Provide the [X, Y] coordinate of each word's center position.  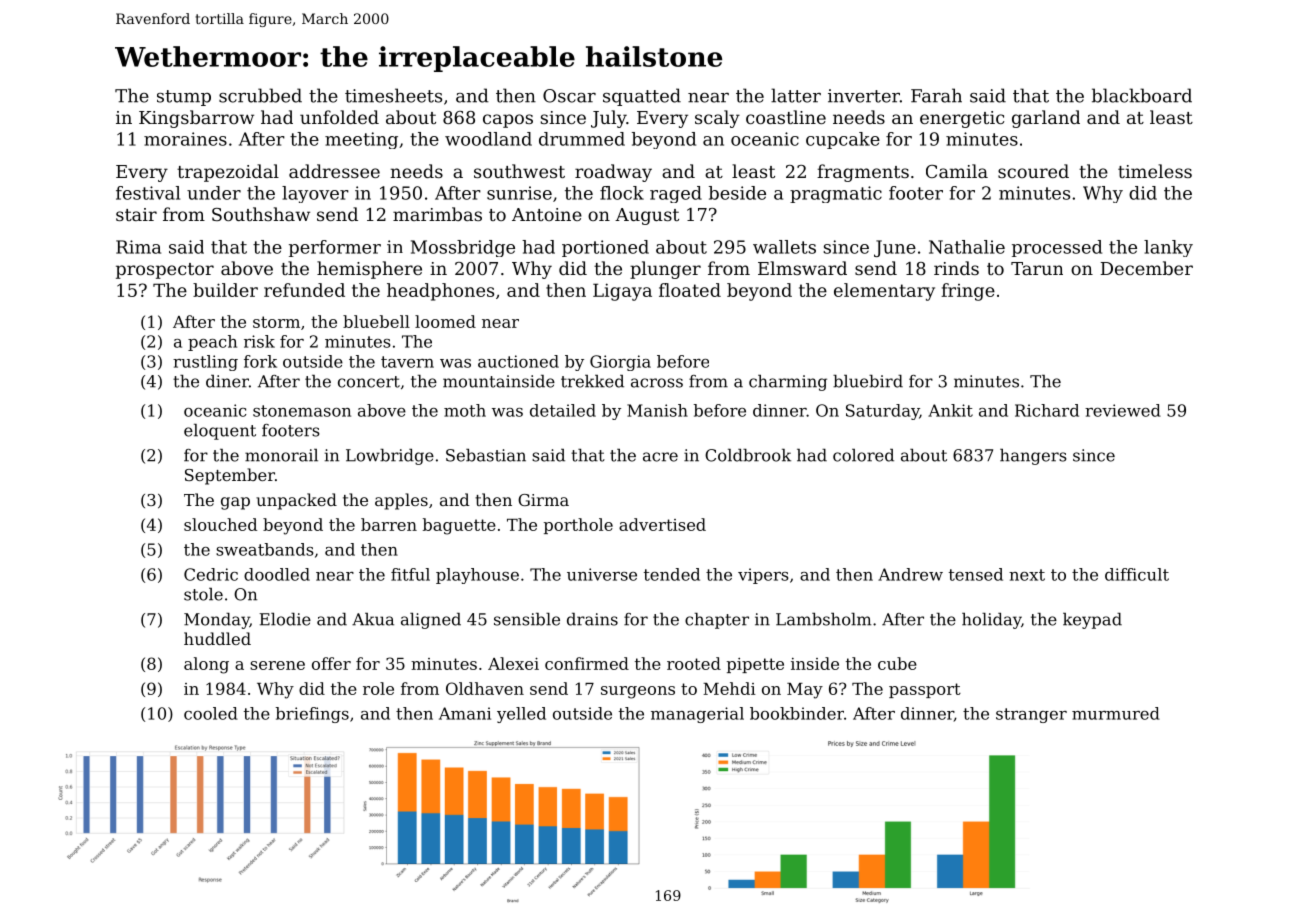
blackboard [1142, 95]
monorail [281, 455]
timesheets [393, 95]
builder [225, 290]
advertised [662, 524]
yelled [521, 715]
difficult [1137, 574]
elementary [884, 292]
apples [401, 501]
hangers [1033, 457]
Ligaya [622, 292]
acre [660, 457]
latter [796, 95]
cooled [211, 713]
